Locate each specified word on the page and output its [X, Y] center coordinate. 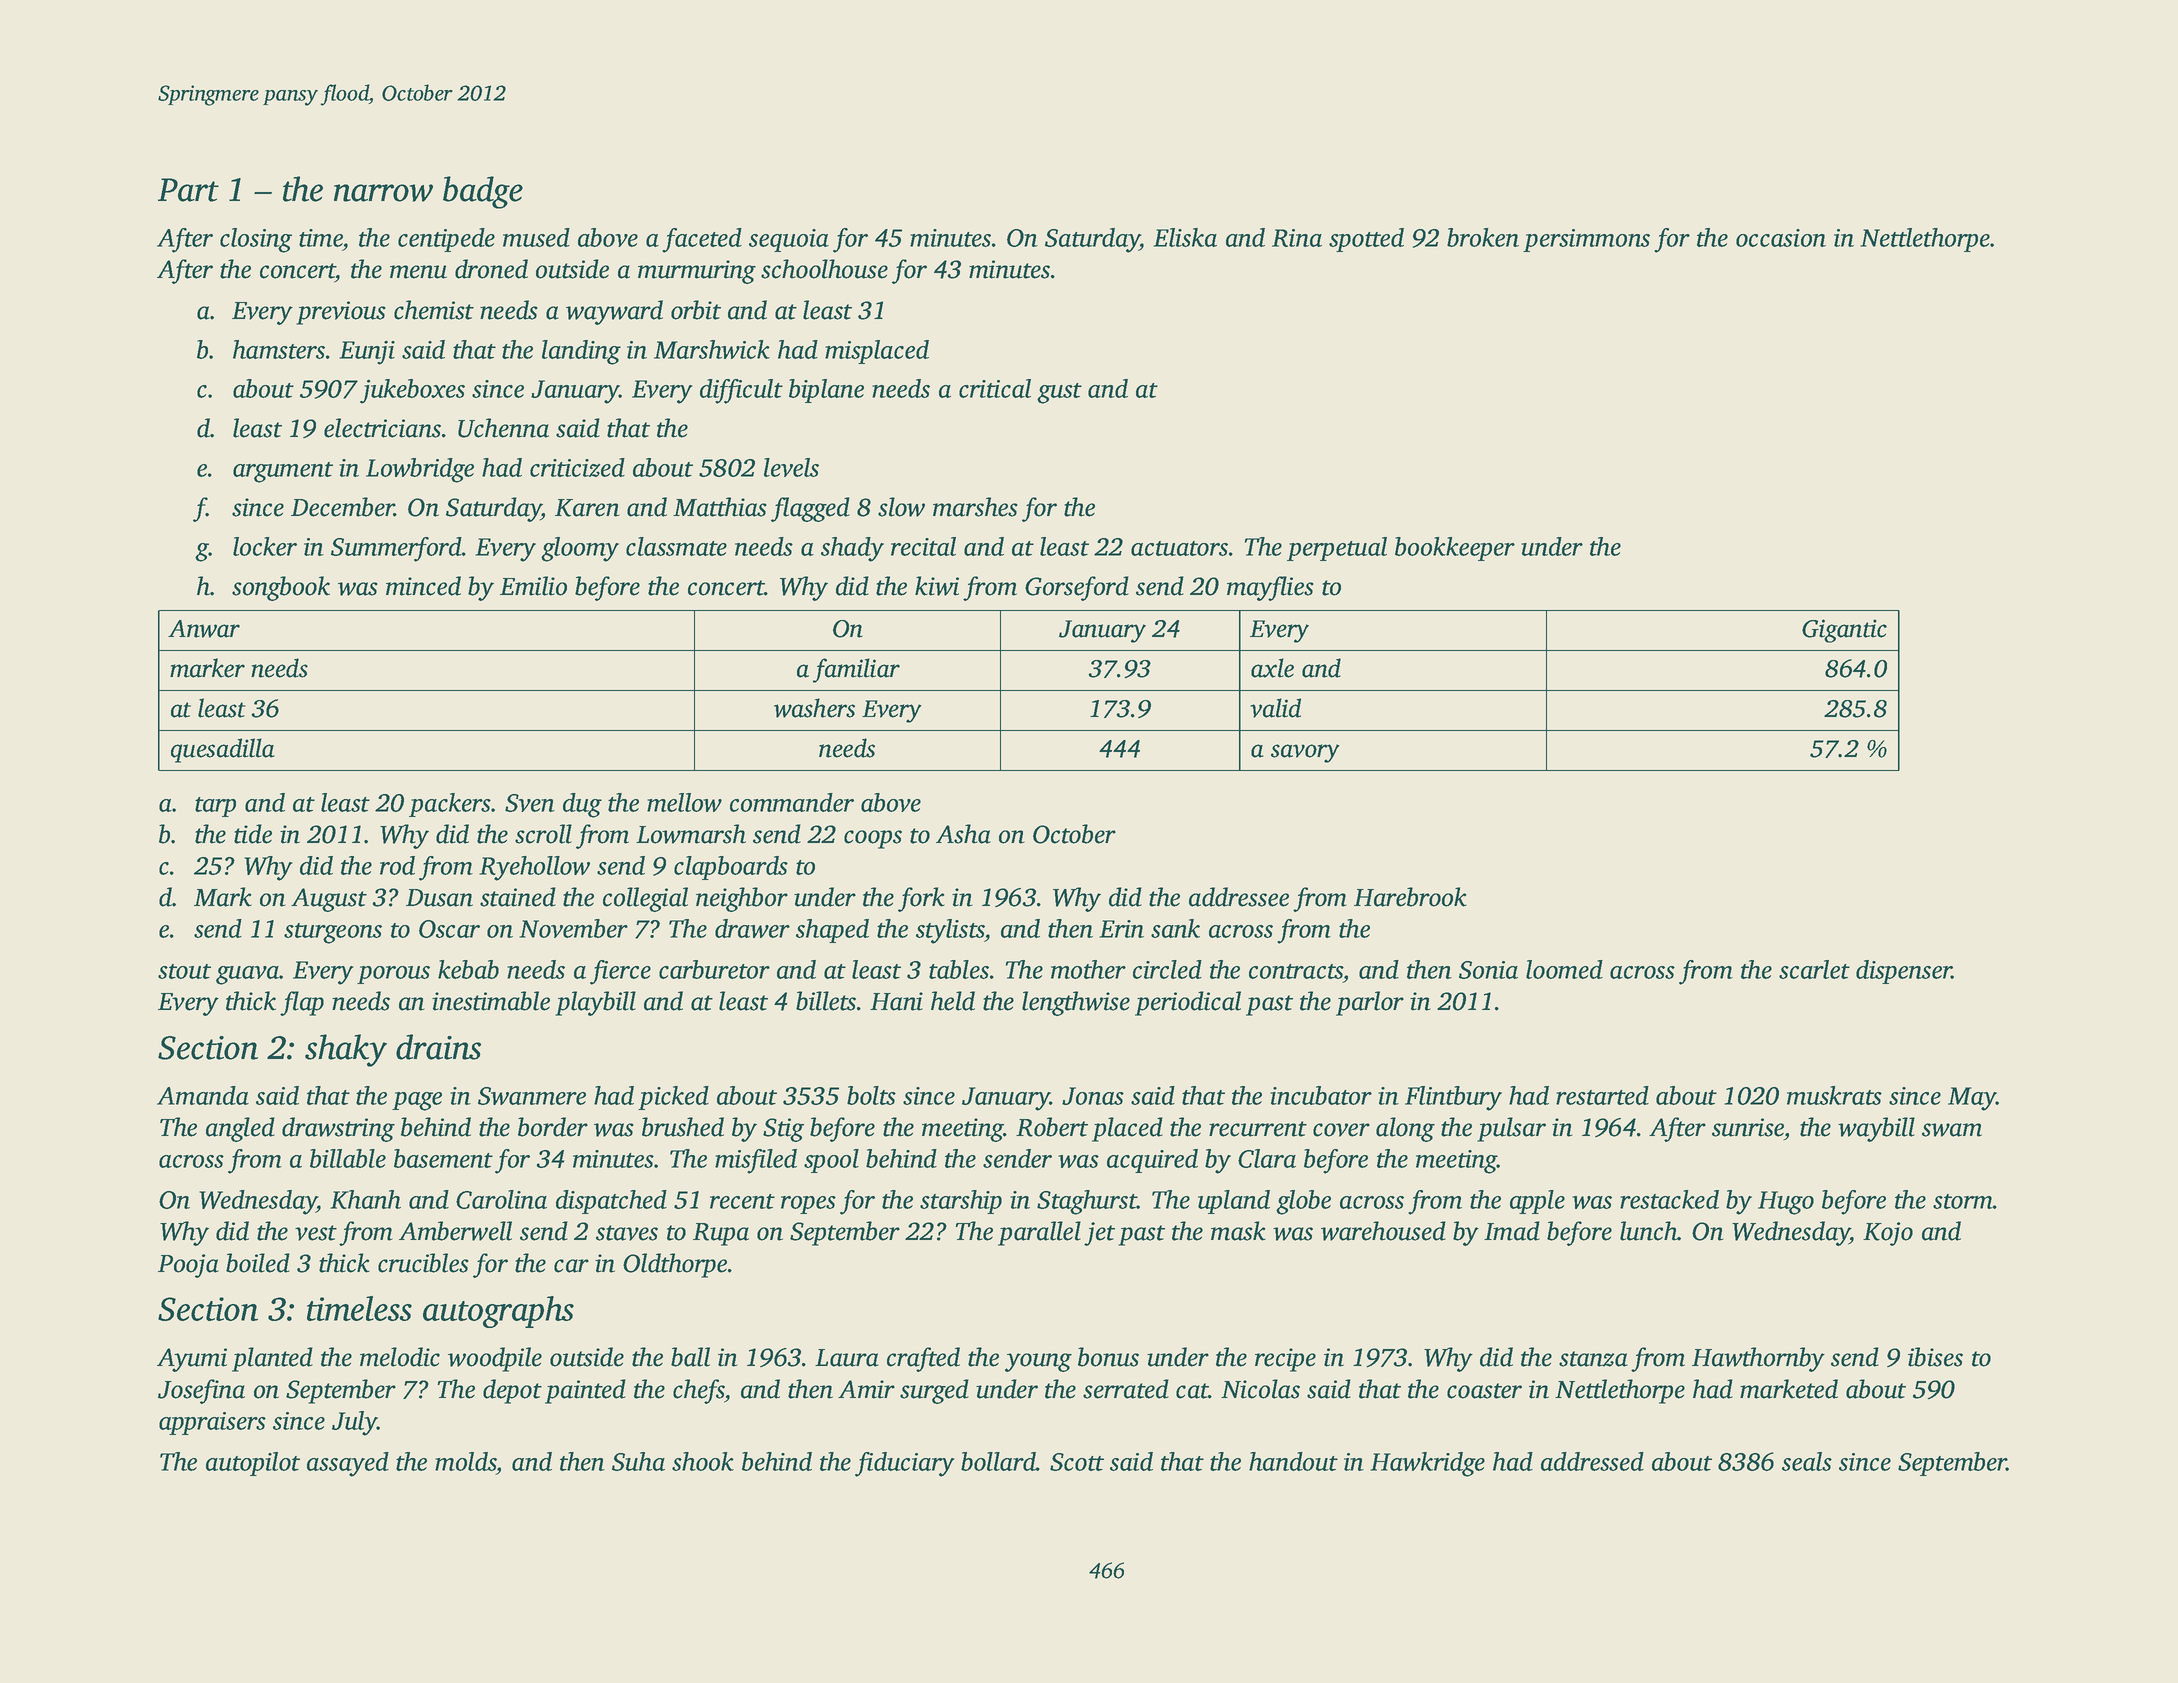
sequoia [789, 240]
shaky [346, 1050]
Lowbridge [420, 470]
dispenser [1904, 972]
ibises [1935, 1357]
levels [791, 467]
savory [1305, 753]
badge [483, 192]
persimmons [1586, 240]
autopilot [253, 1464]
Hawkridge [1427, 1464]
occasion [1781, 238]
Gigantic [1844, 631]
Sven [530, 803]
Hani [896, 1001]
